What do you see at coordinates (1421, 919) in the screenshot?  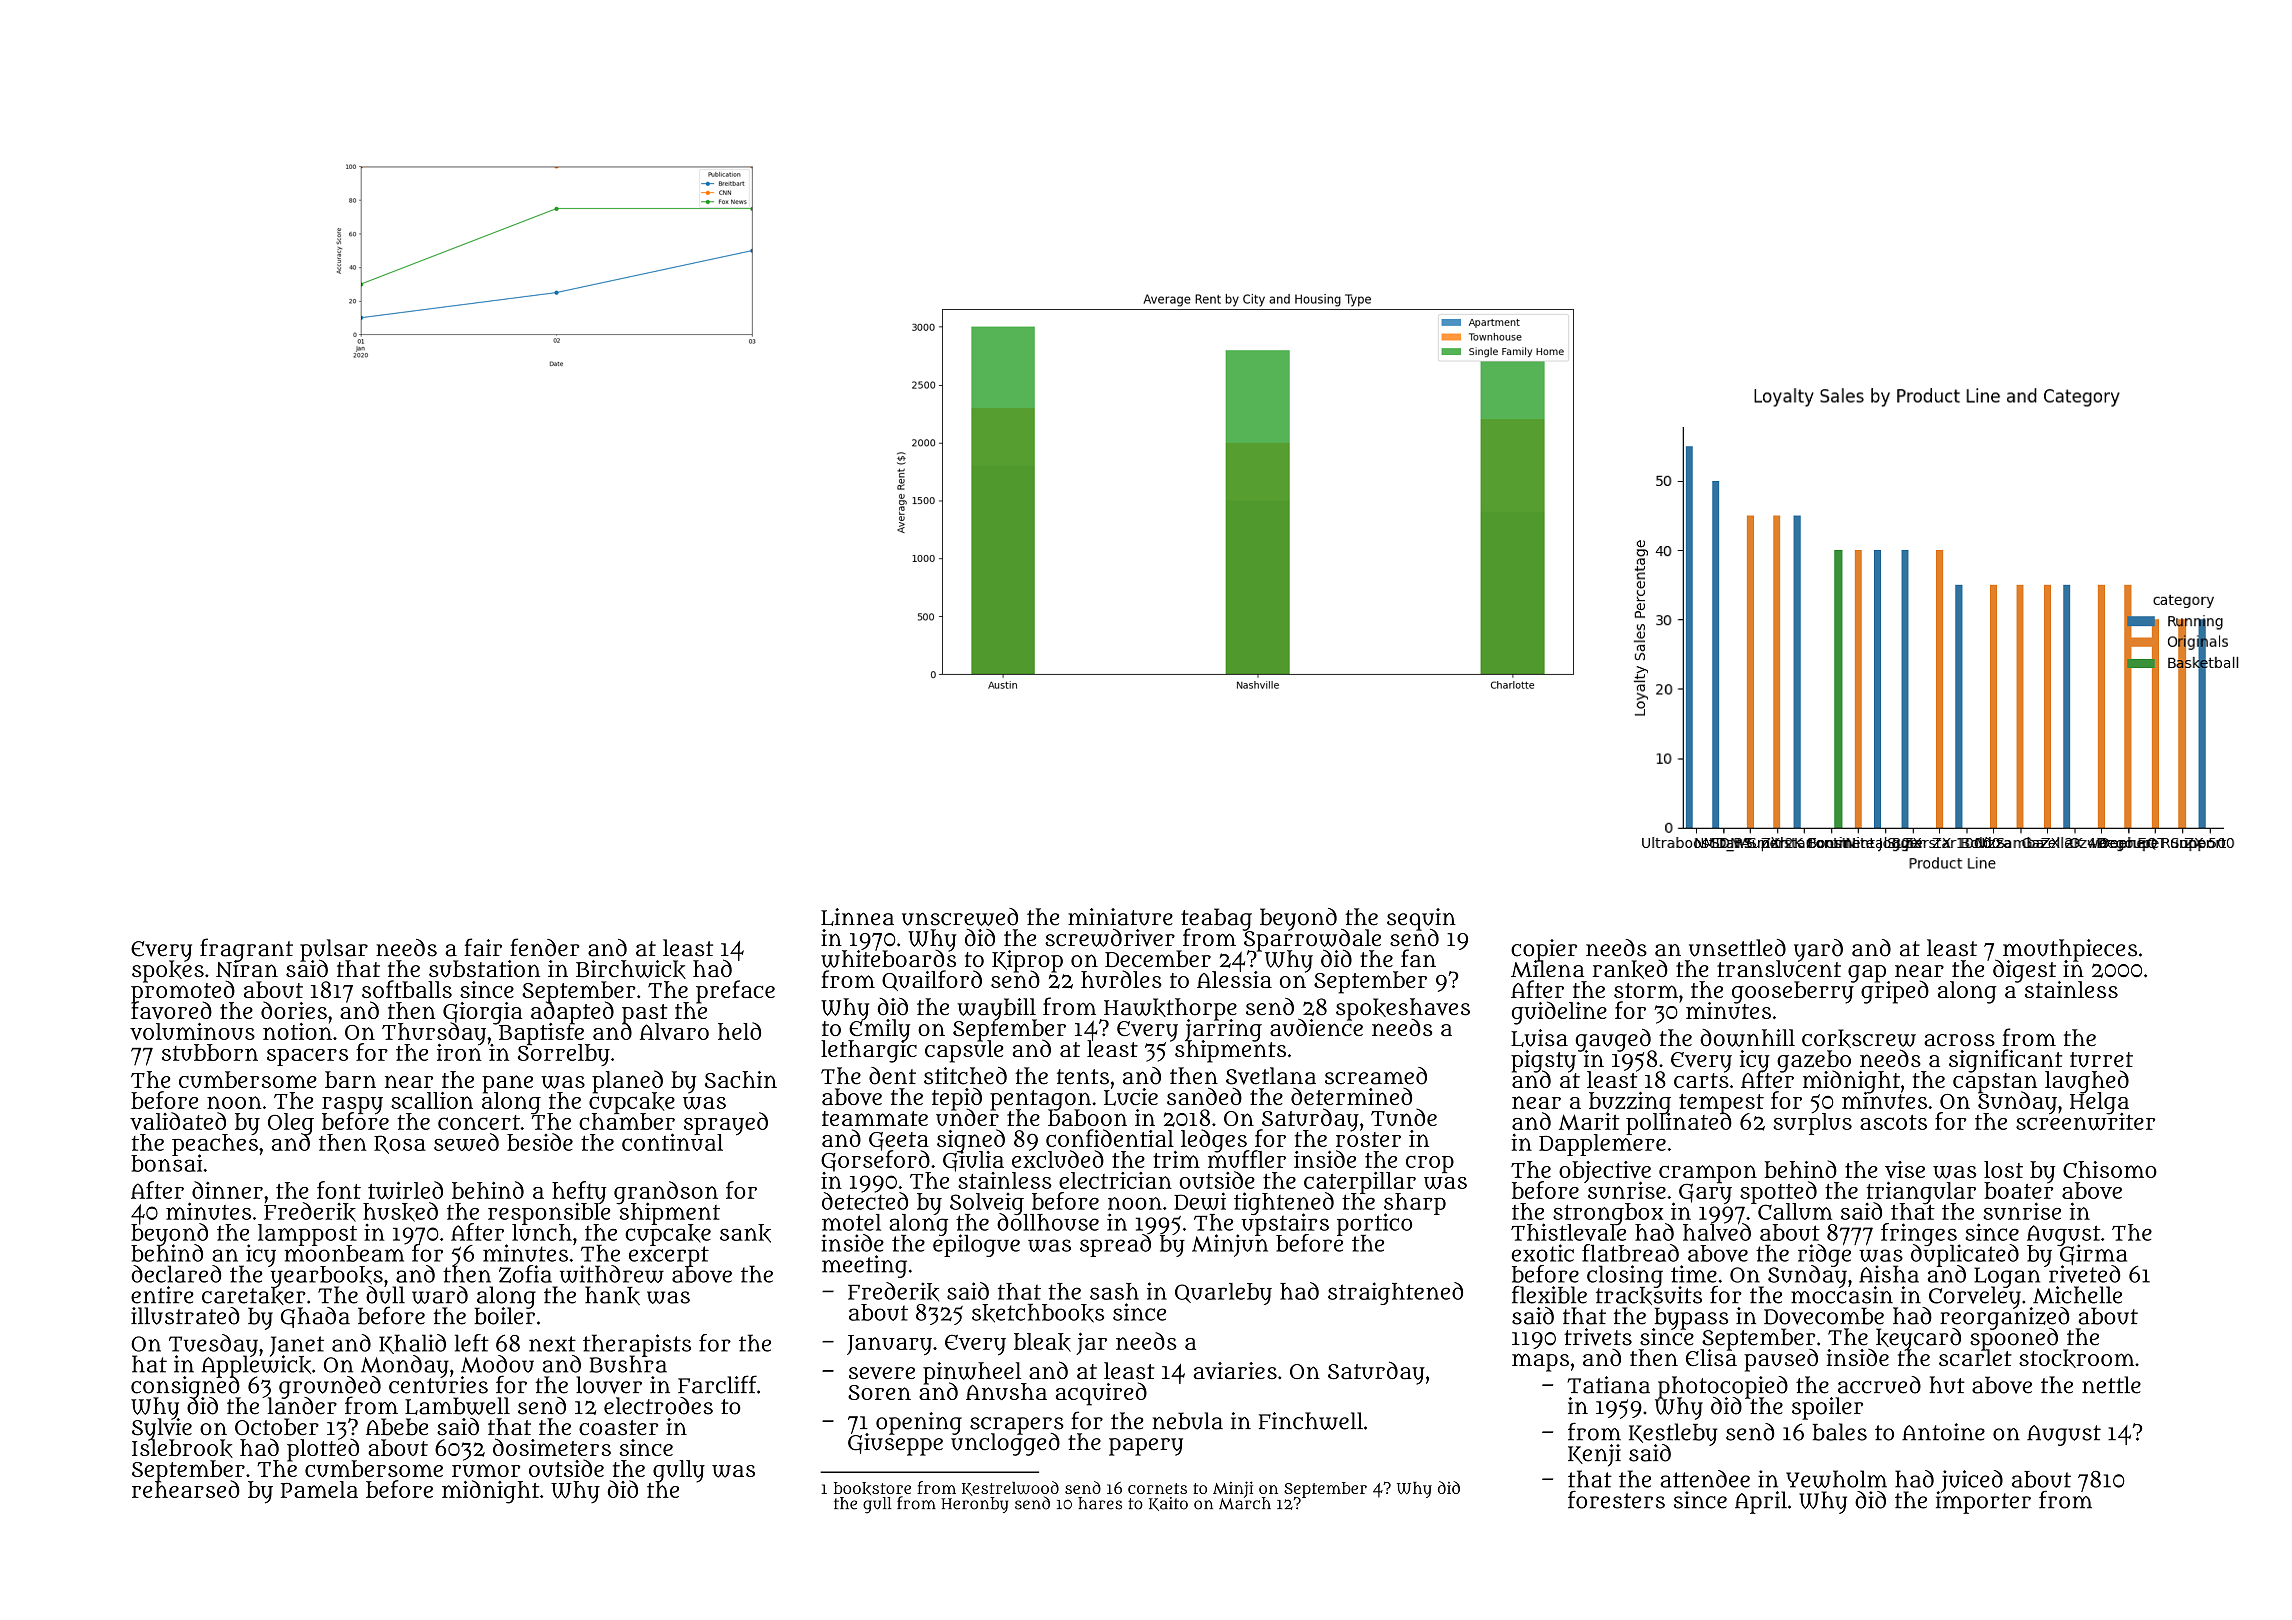 I see `sequin` at bounding box center [1421, 919].
